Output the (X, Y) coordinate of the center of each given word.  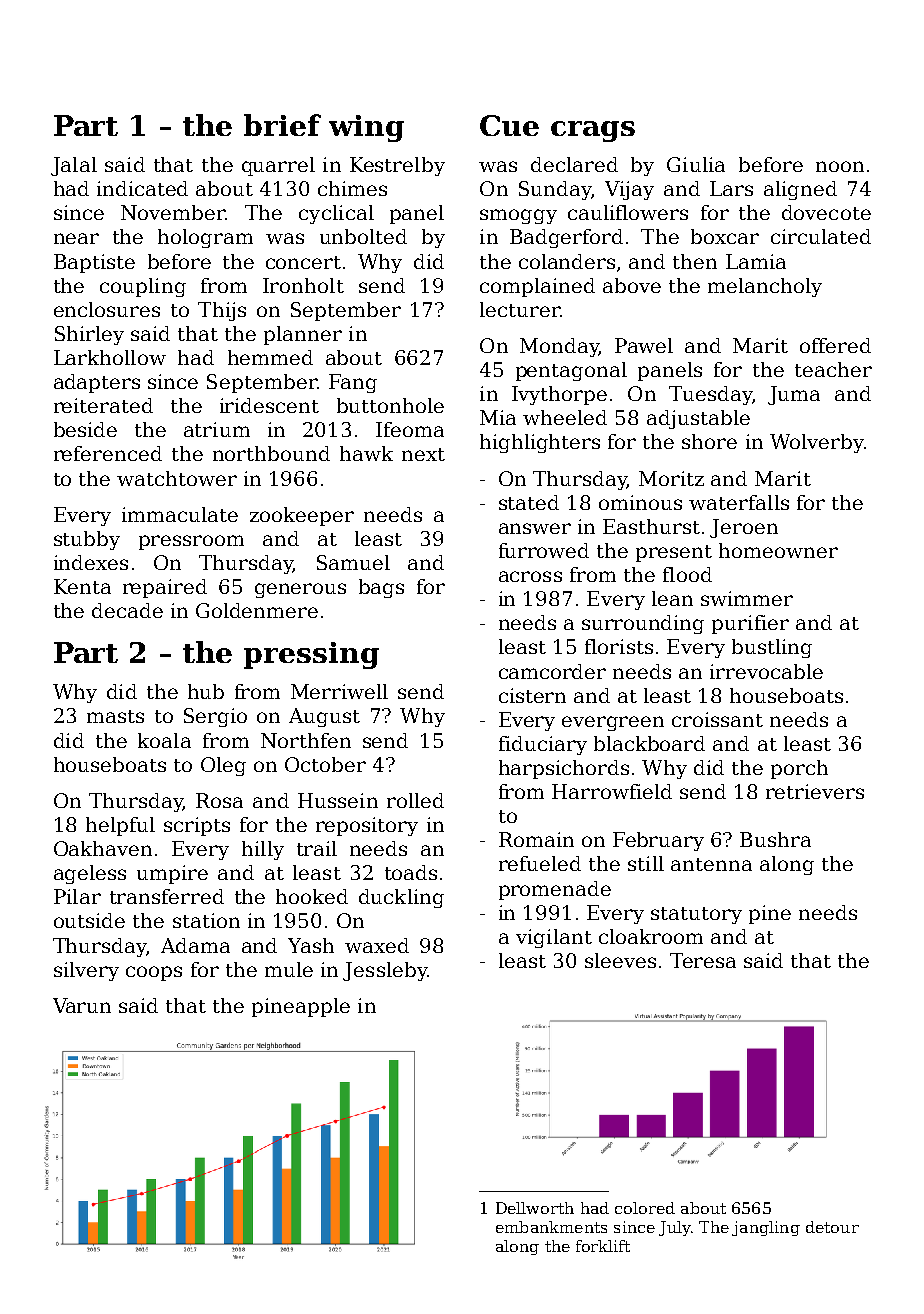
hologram (205, 238)
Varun (82, 1005)
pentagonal (571, 371)
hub (206, 691)
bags (381, 588)
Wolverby (817, 443)
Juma (794, 395)
